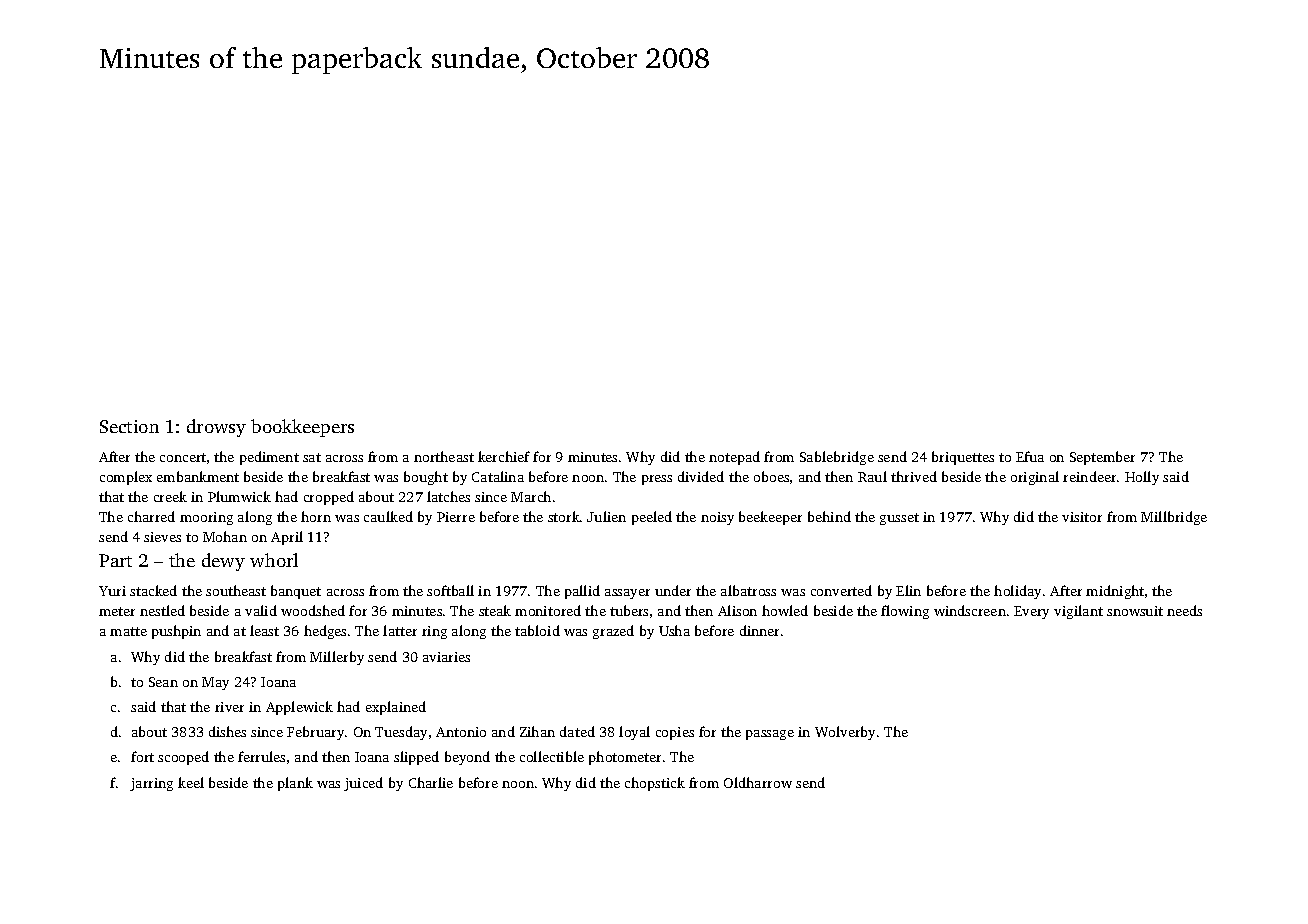 This screenshot has height=924, width=1308. Describe the element at coordinates (748, 590) in the screenshot. I see `albatross` at that location.
